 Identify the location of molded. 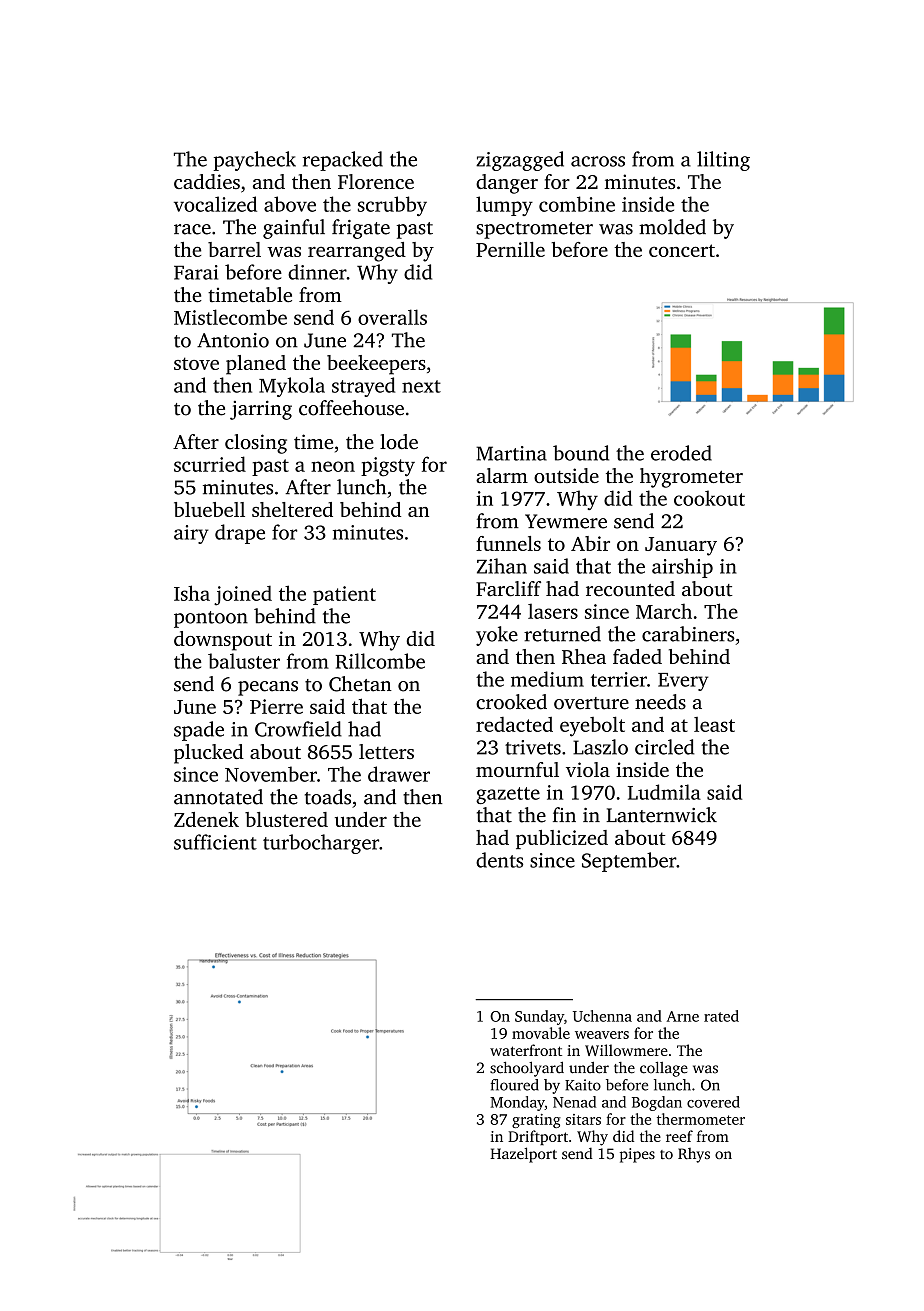
(672, 227).
